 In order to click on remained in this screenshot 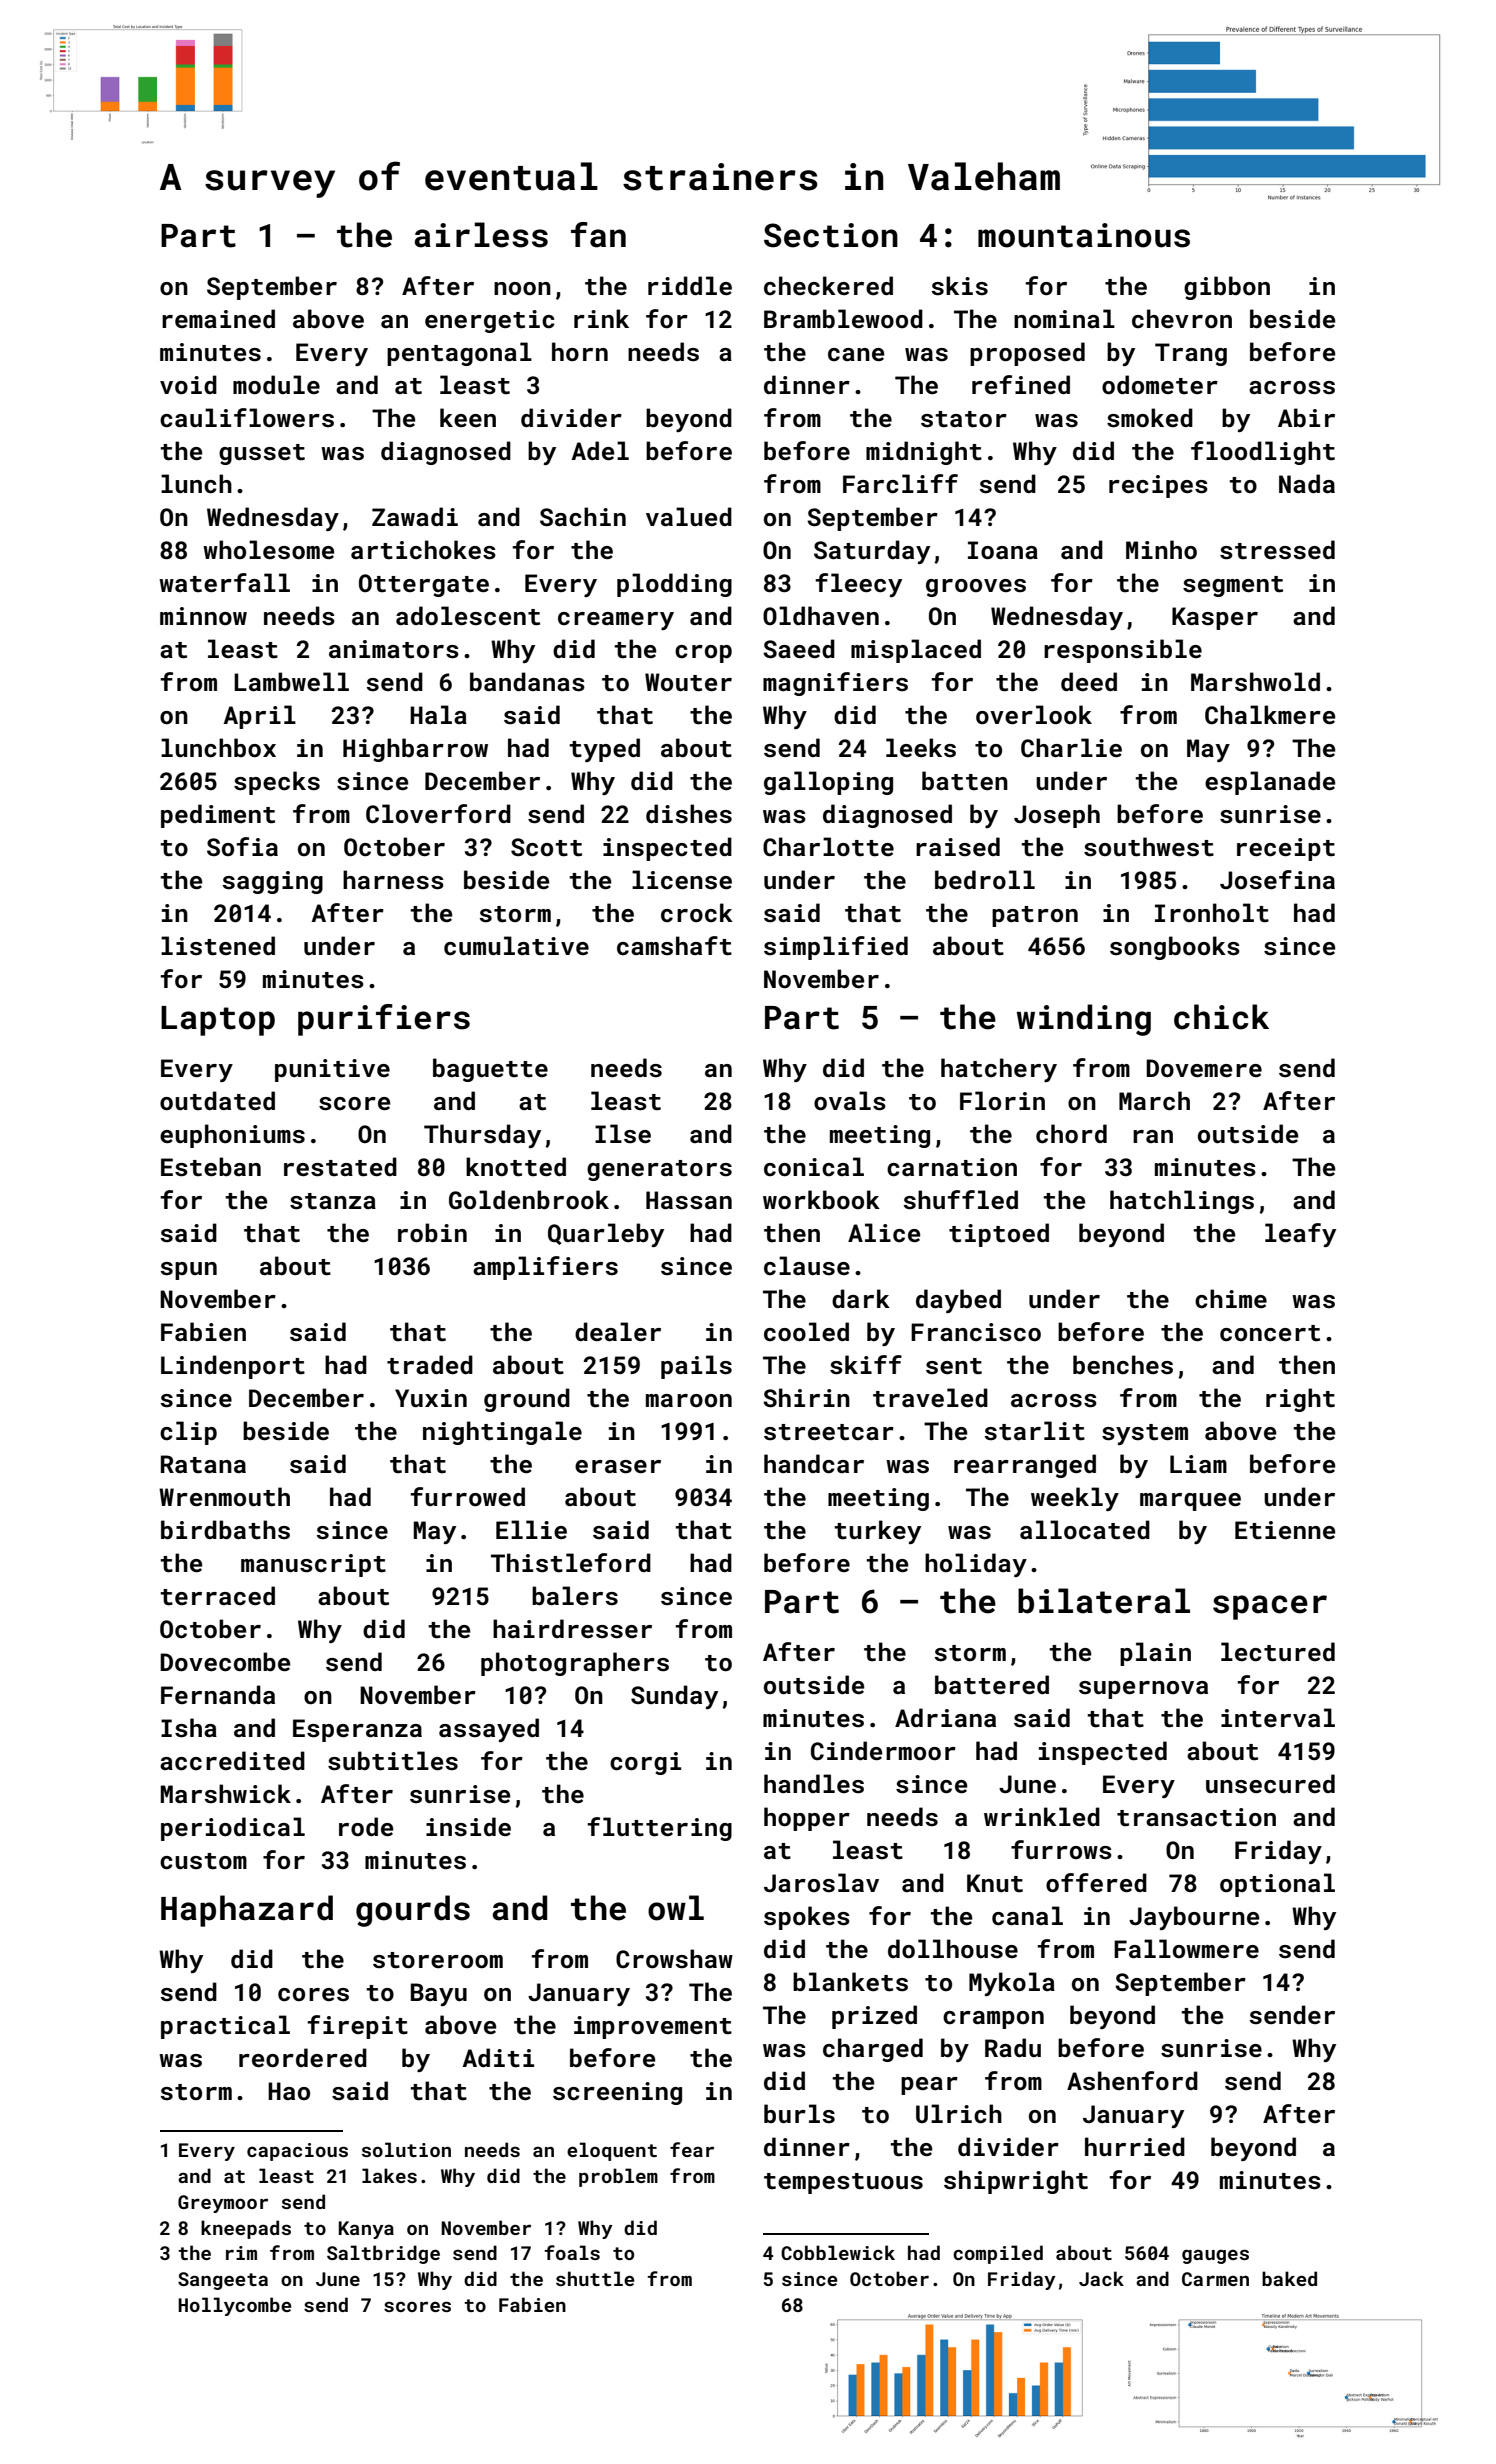, I will do `click(218, 318)`.
